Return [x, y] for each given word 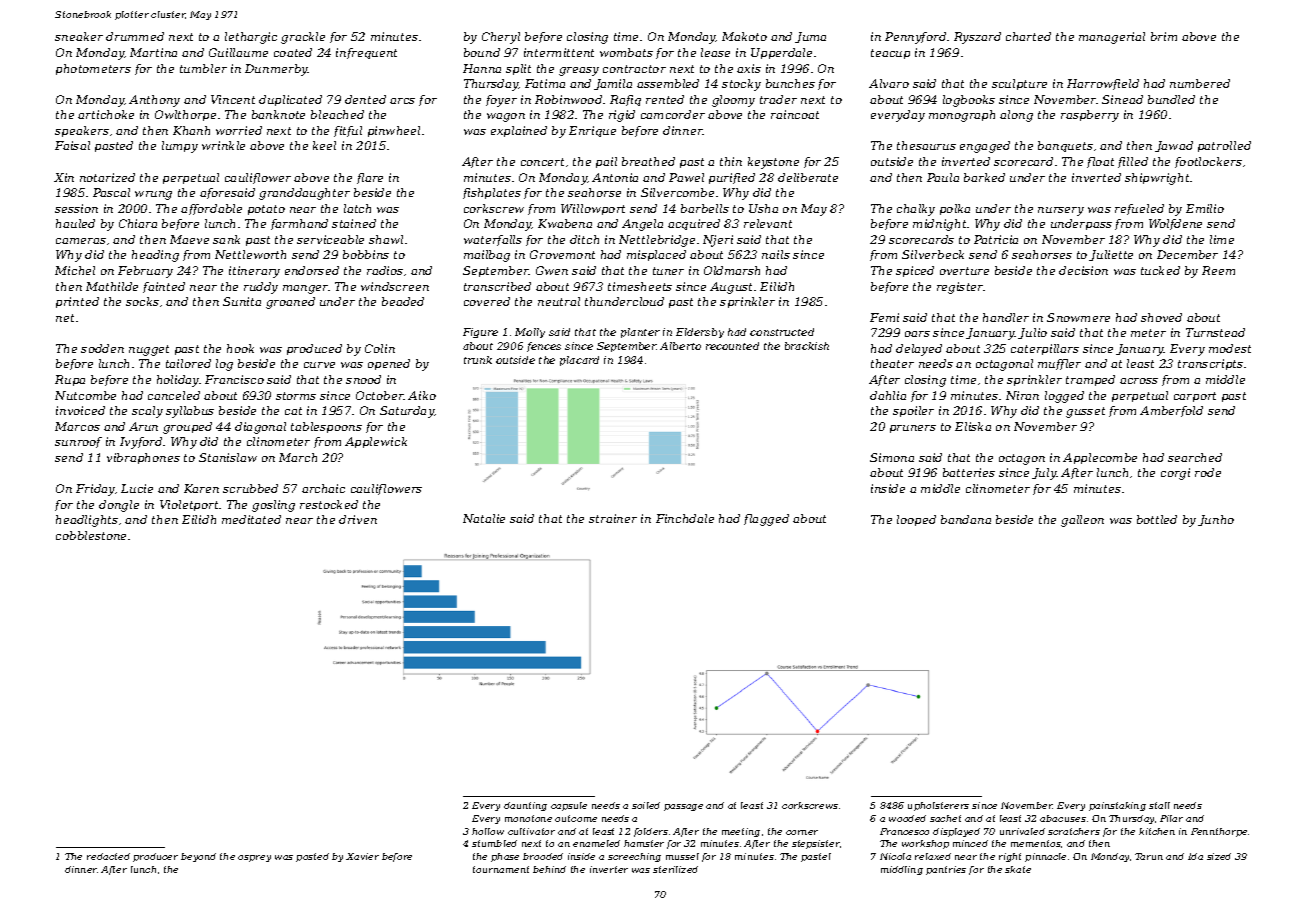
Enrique [592, 131]
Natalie [484, 518]
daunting [525, 806]
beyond [198, 857]
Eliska [973, 426]
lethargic [251, 38]
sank [226, 239]
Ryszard [977, 38]
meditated [251, 519]
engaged [985, 147]
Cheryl [501, 38]
